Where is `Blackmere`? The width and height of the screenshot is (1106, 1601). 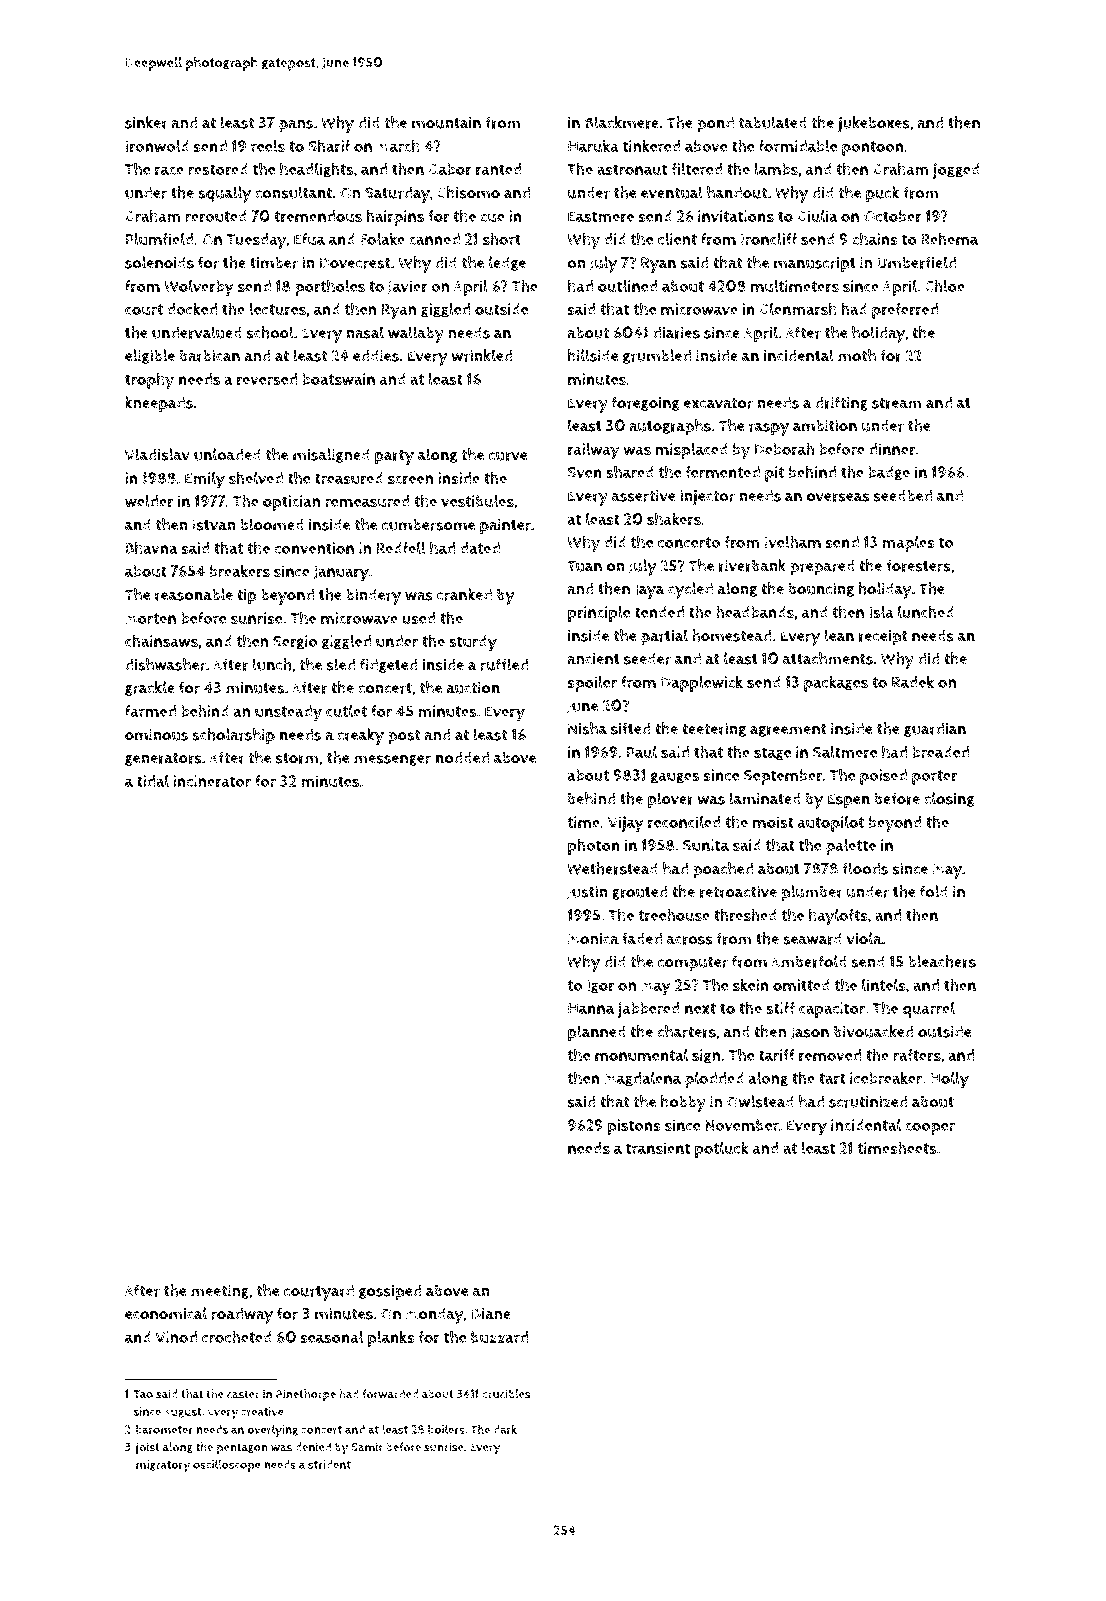
Blackmere is located at coordinates (622, 122).
